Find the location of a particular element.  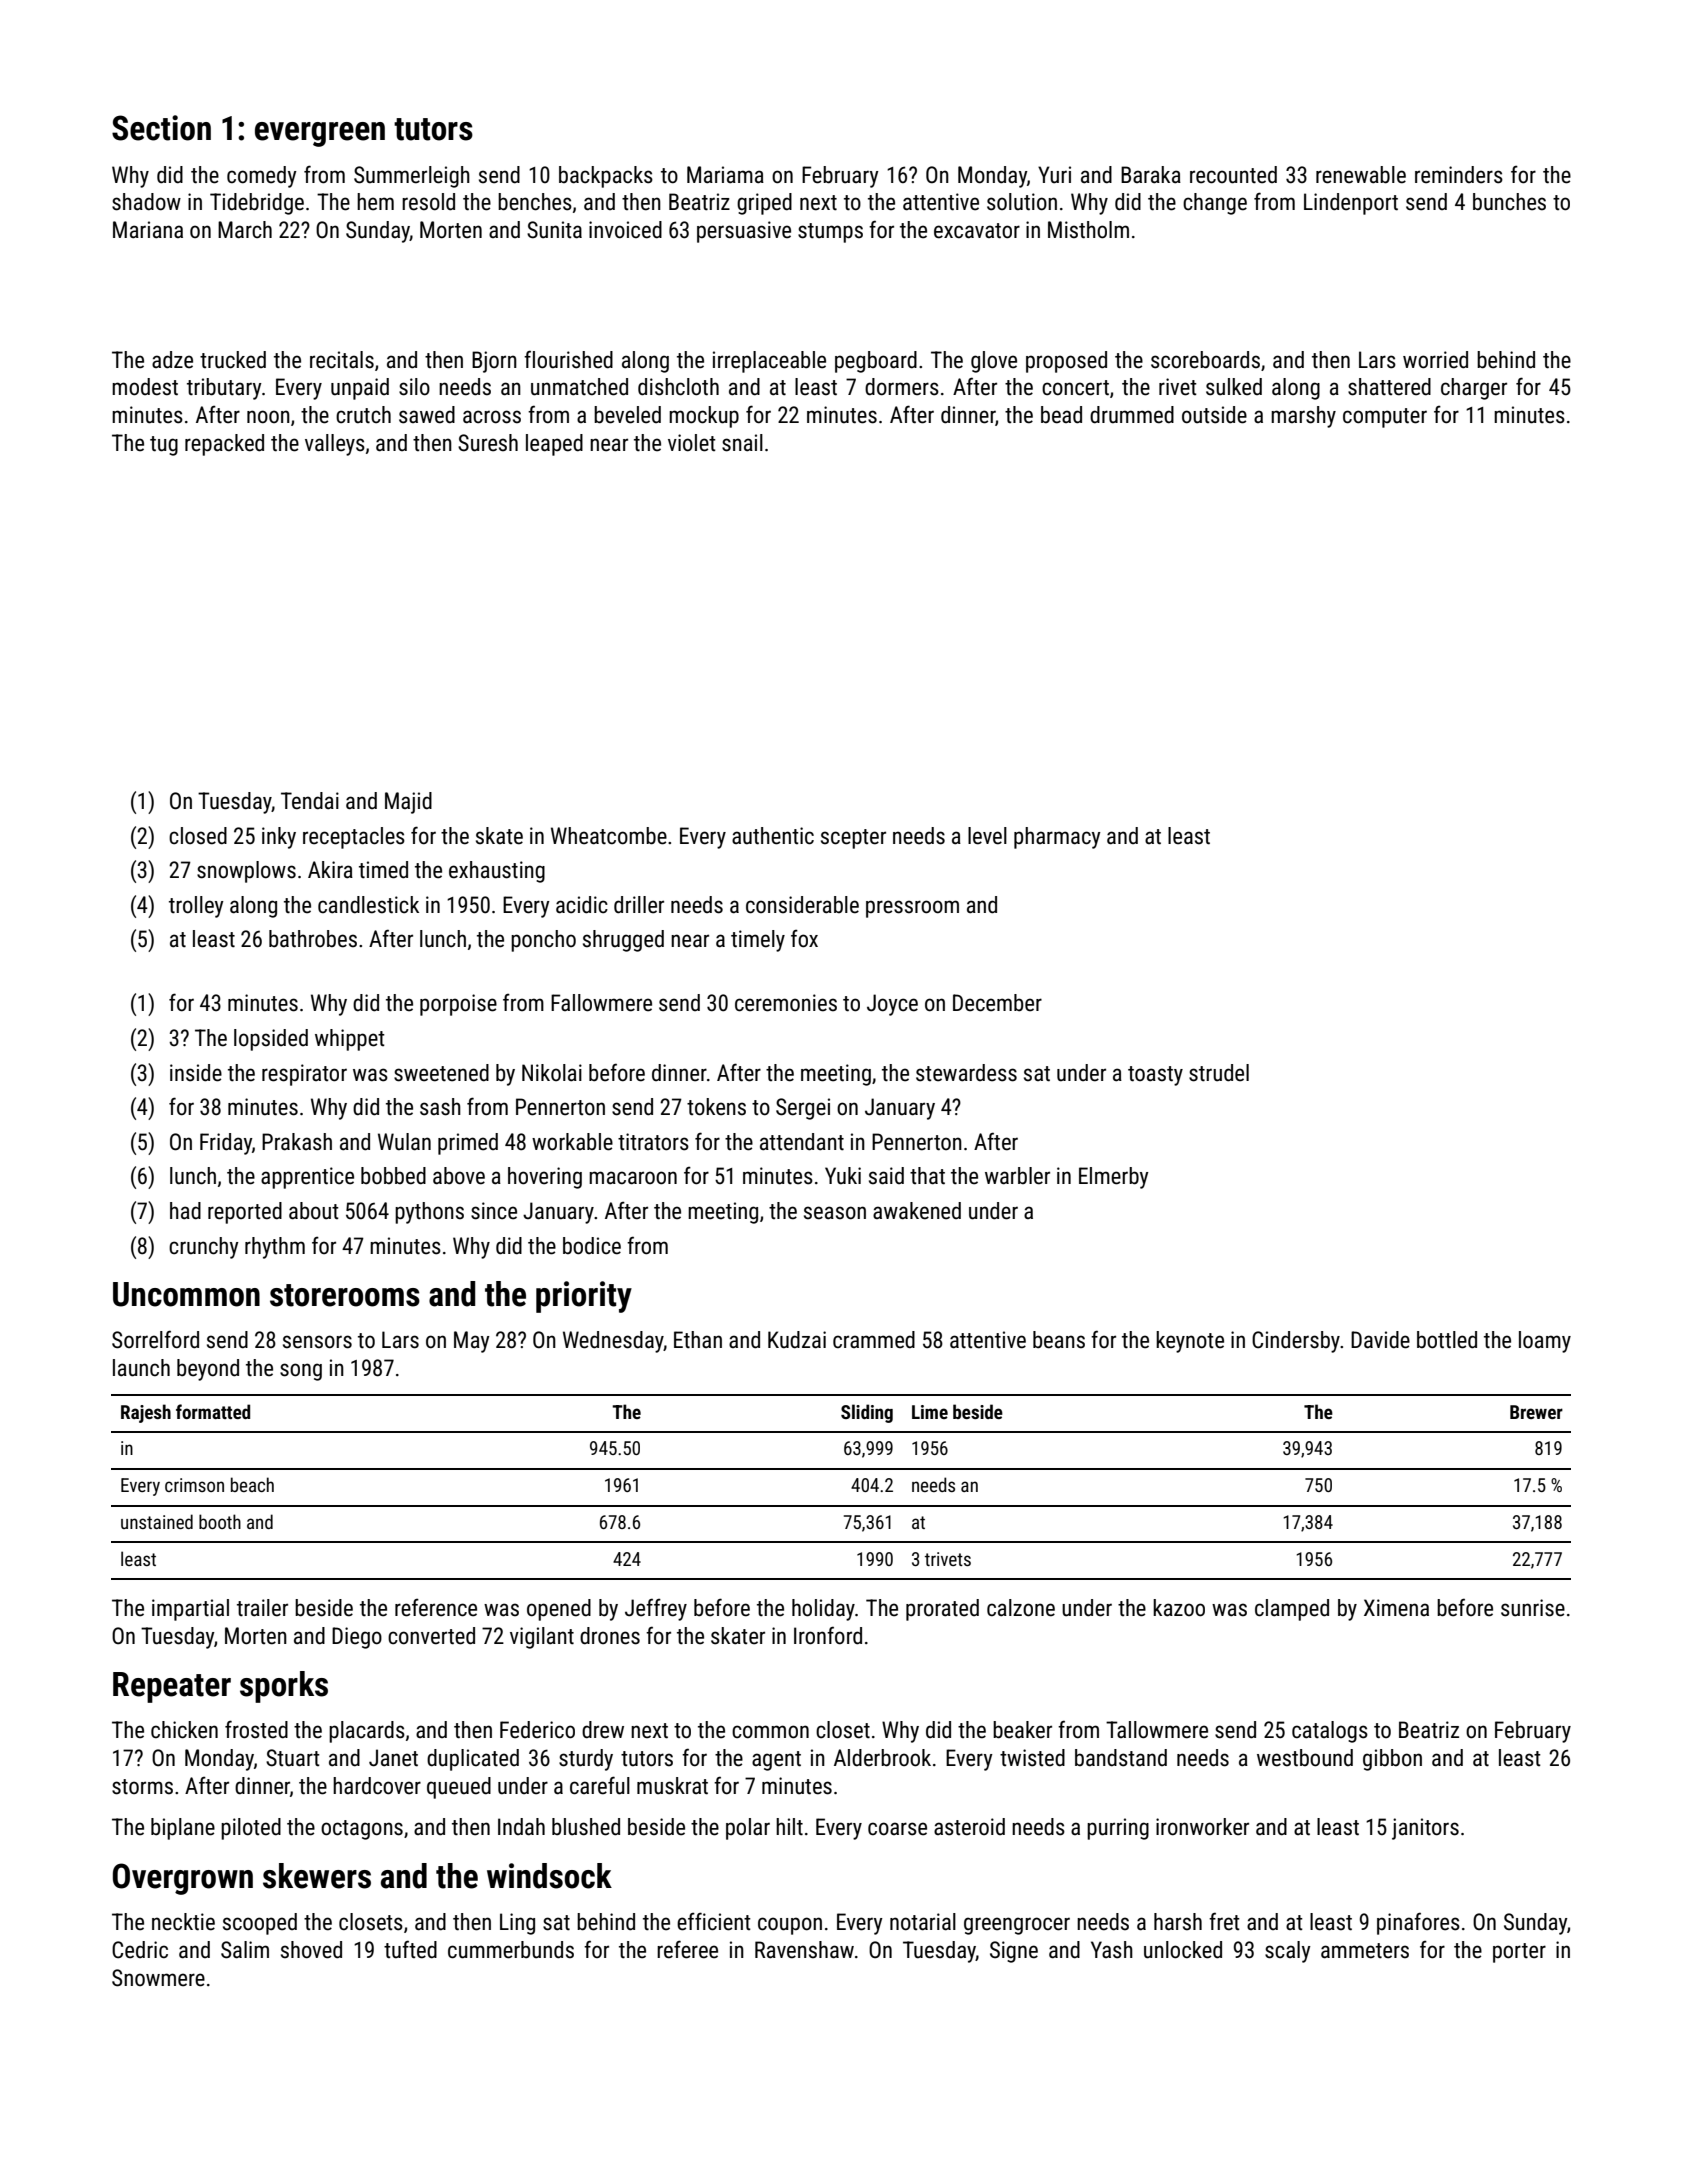

Mariama is located at coordinates (725, 175).
